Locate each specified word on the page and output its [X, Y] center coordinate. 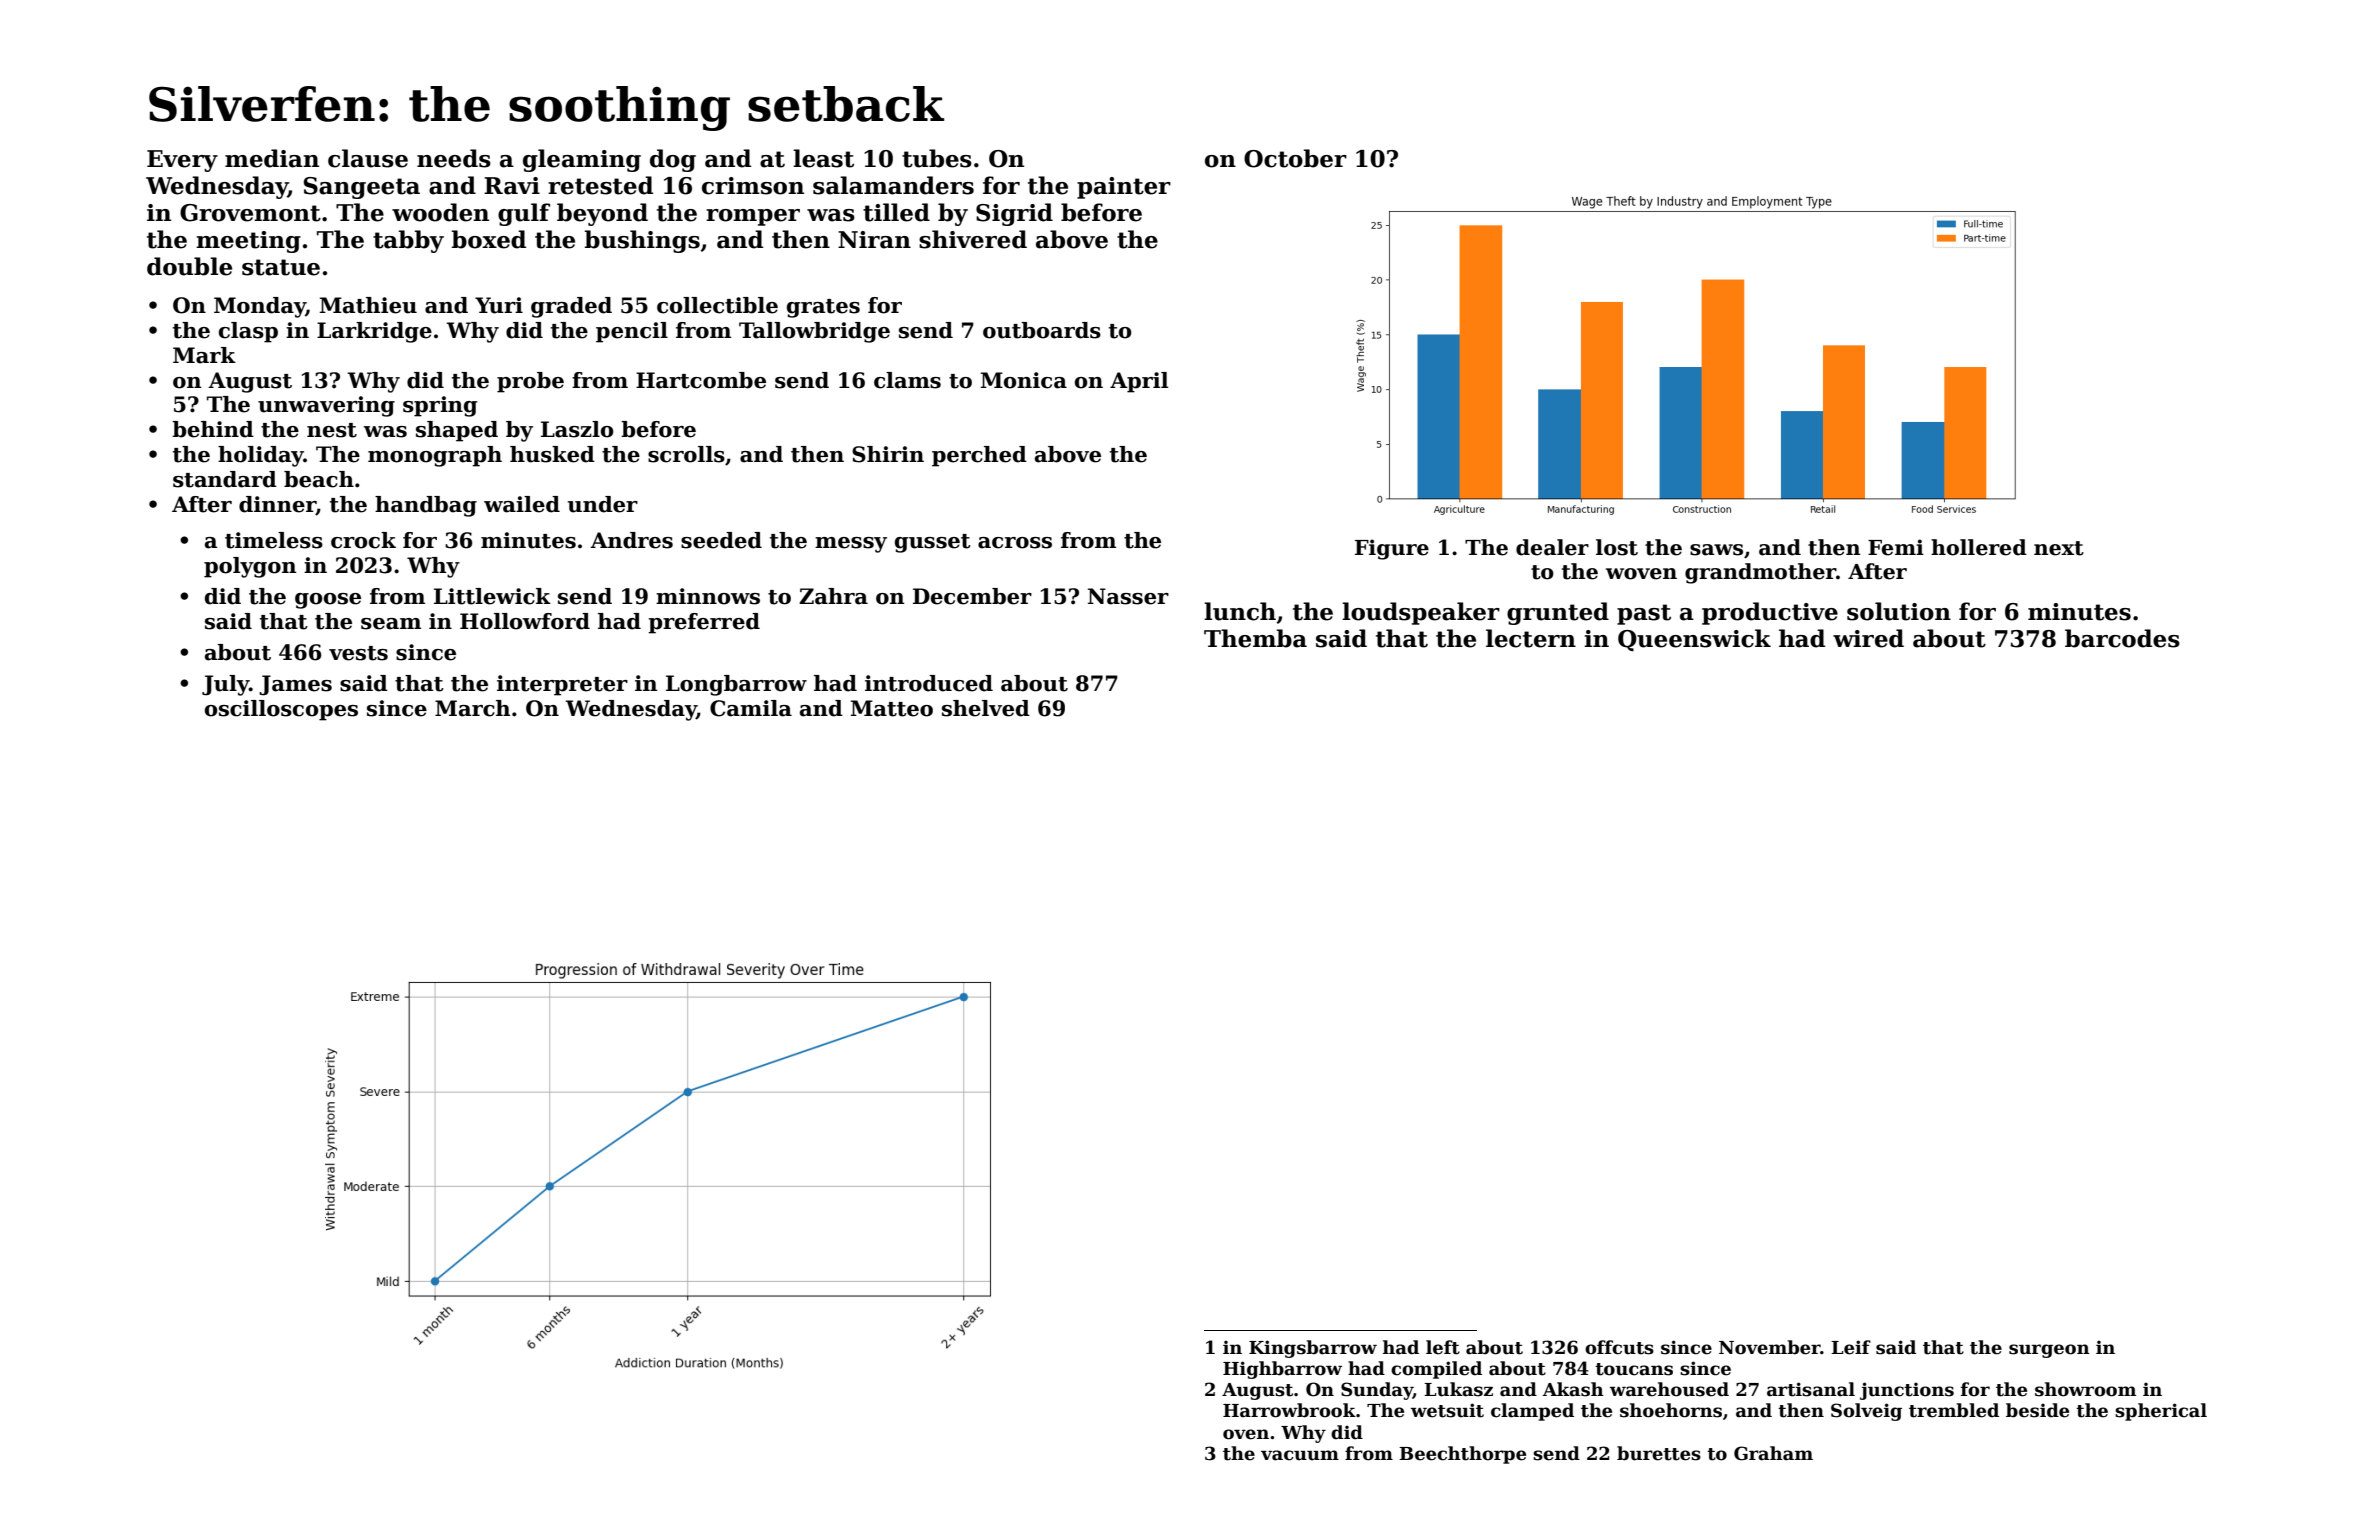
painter [1124, 188]
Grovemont [250, 213]
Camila [751, 708]
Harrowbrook [1289, 1410]
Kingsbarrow [1313, 1349]
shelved [986, 708]
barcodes [2122, 638]
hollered [1979, 547]
